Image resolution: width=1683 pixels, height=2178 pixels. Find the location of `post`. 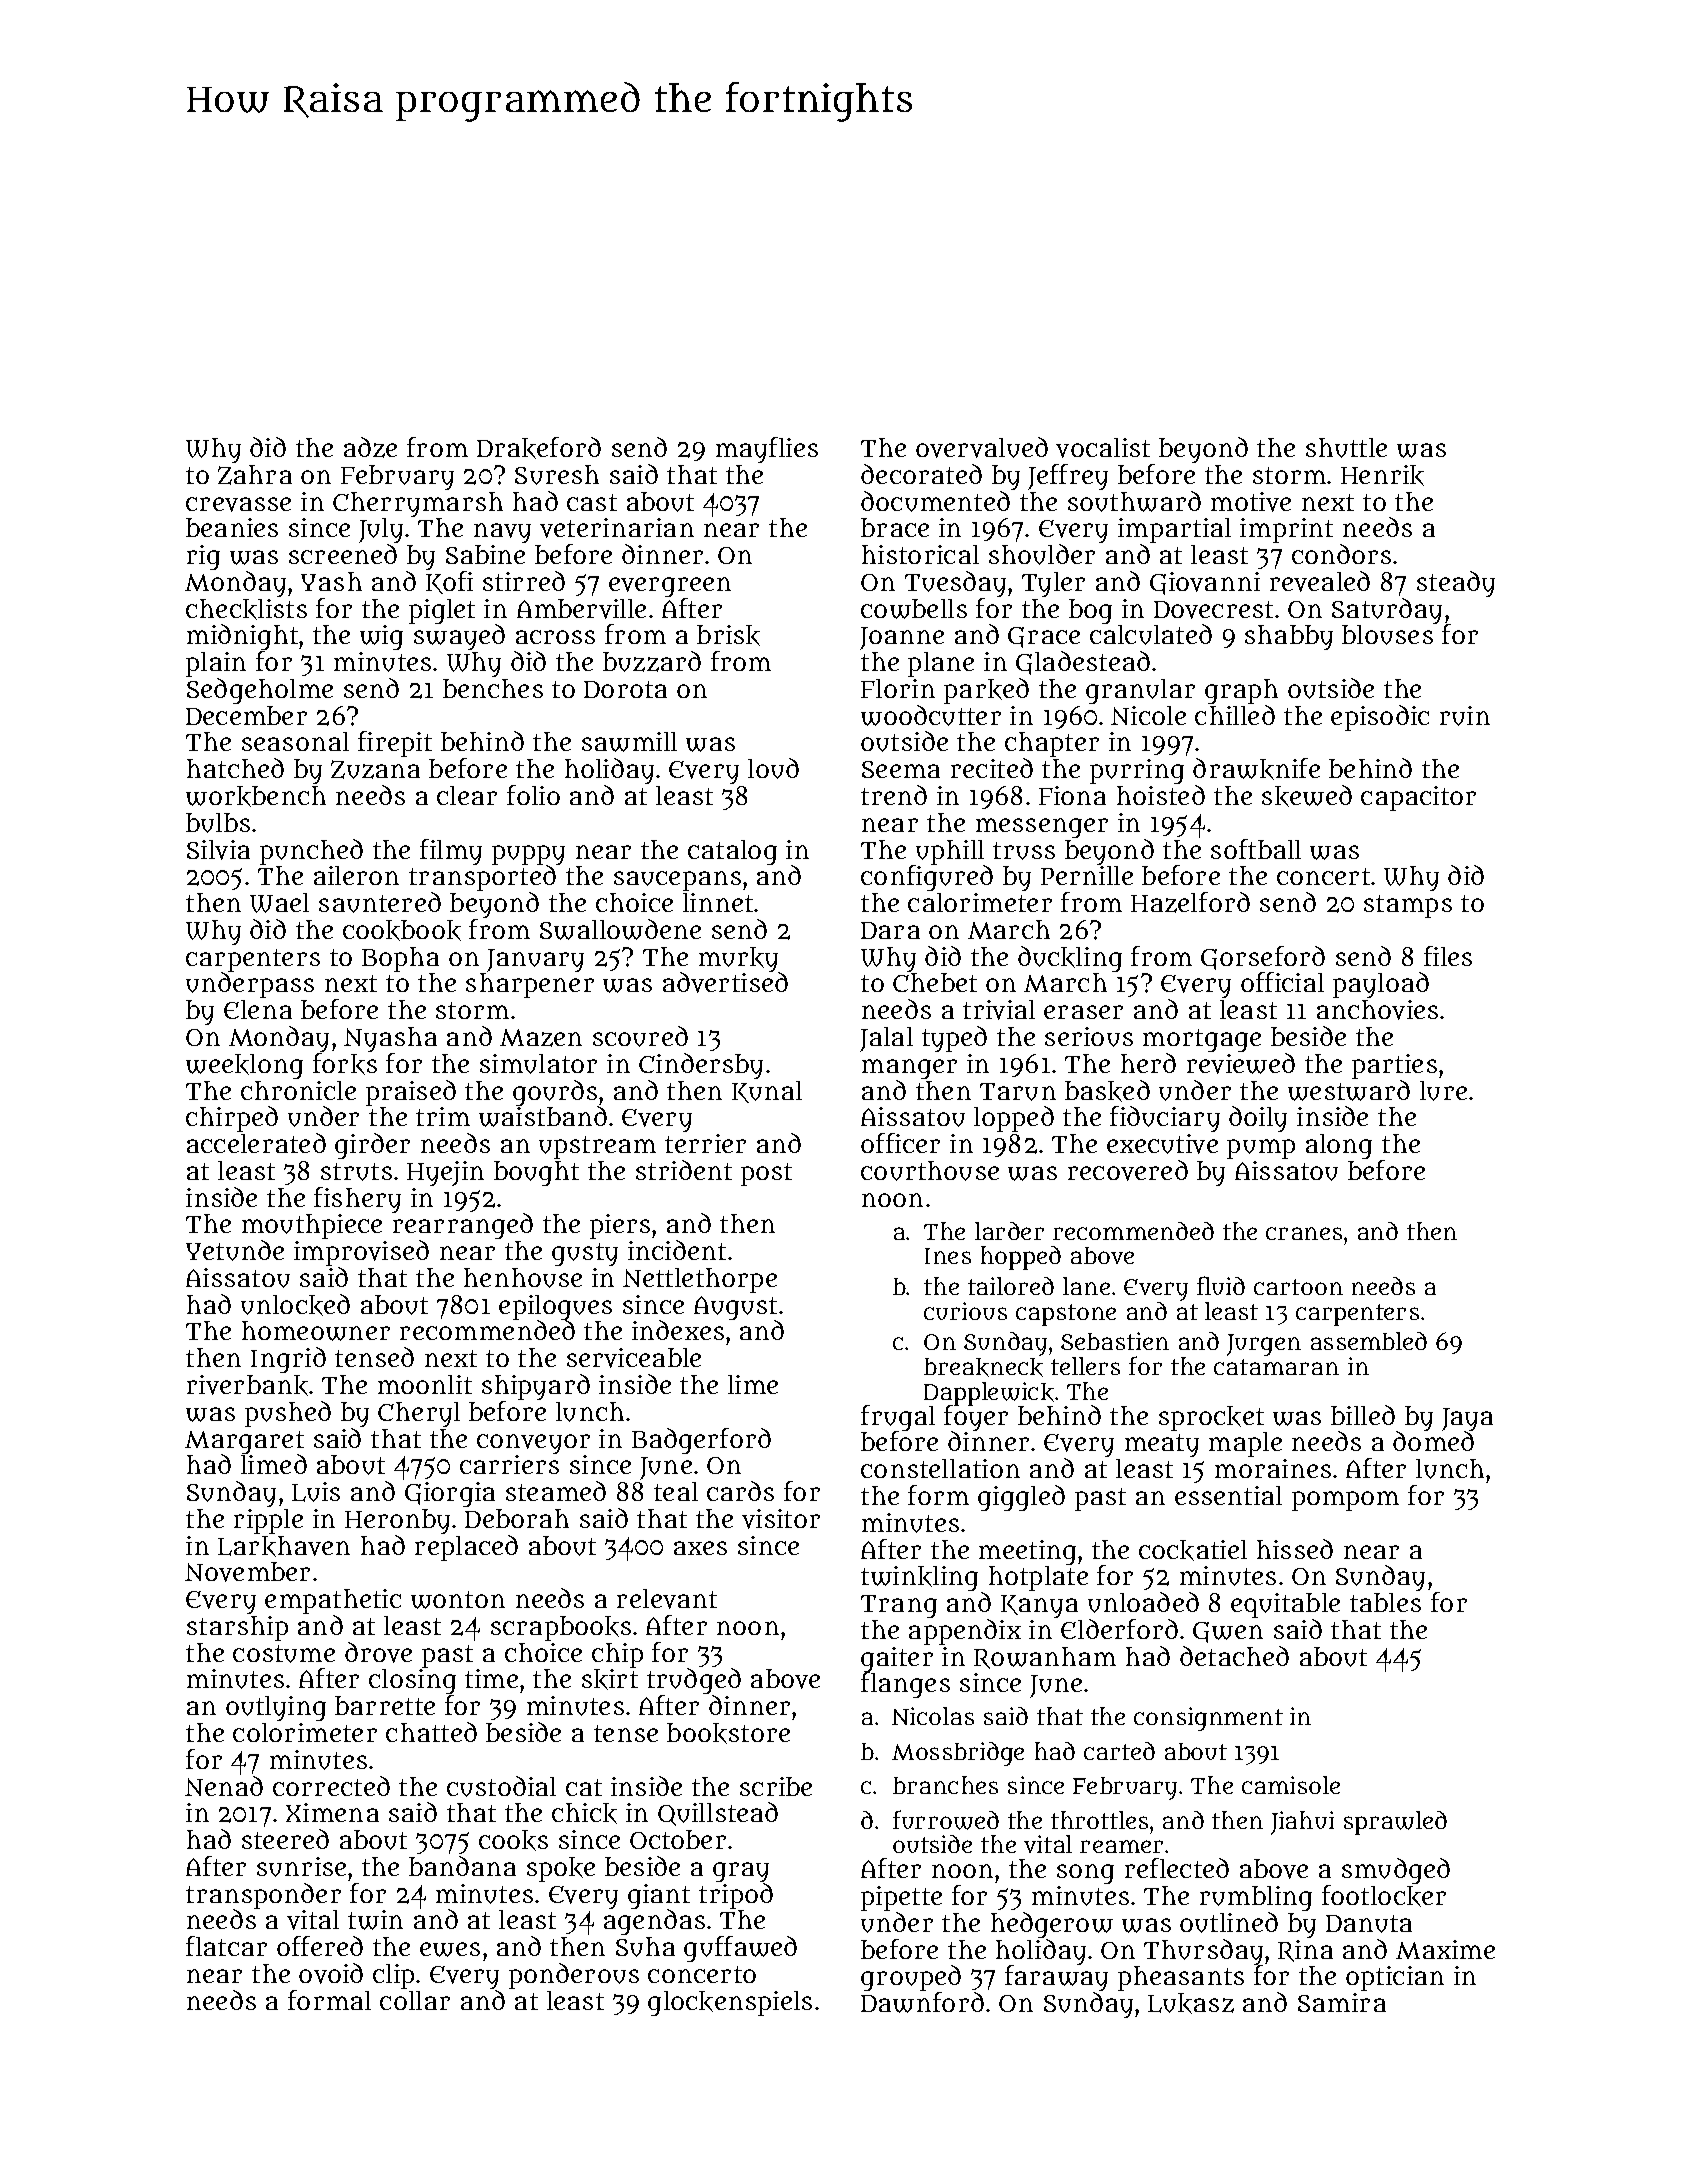

post is located at coordinates (766, 1174).
